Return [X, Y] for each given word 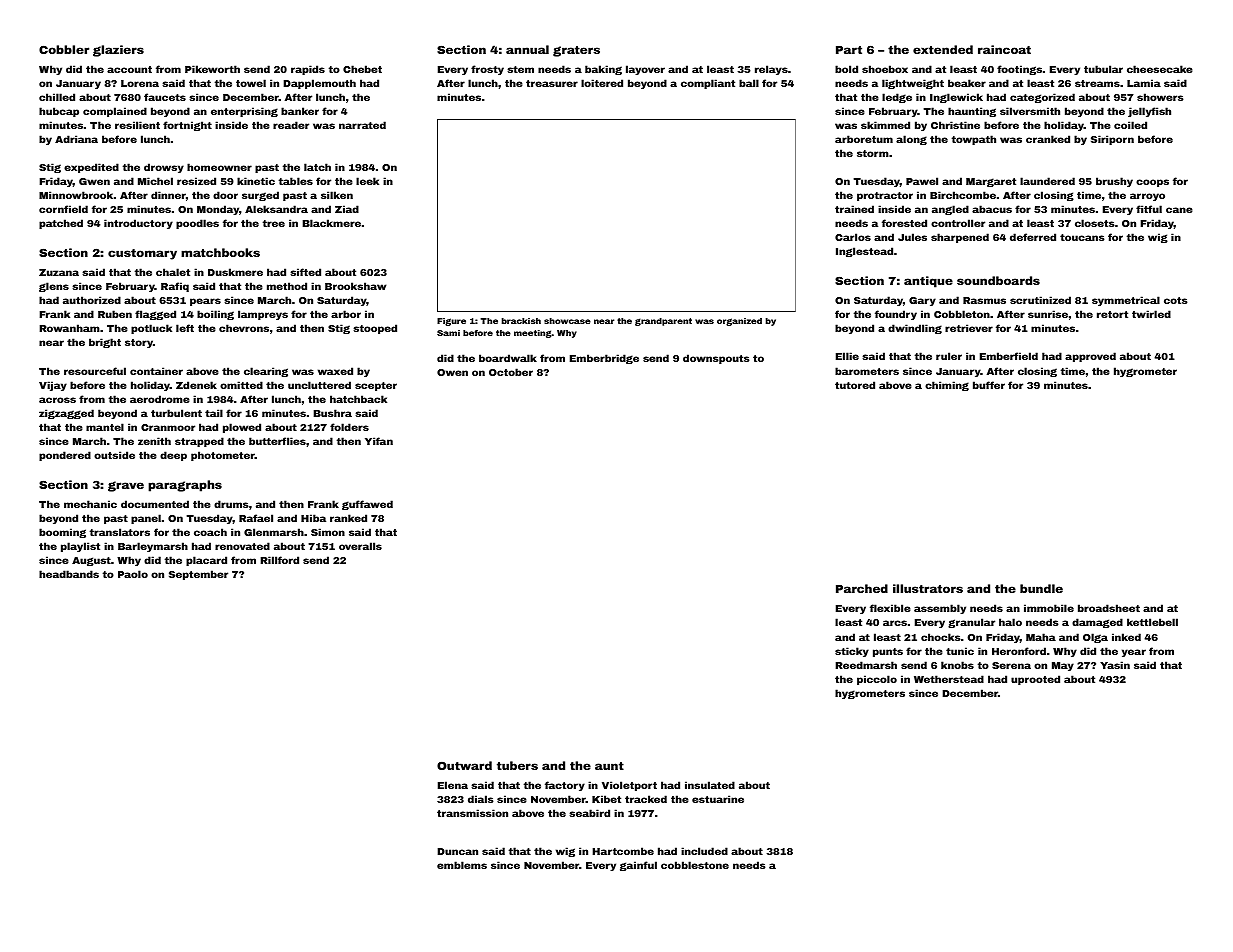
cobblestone [695, 865]
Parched [862, 588]
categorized [1042, 98]
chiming [947, 386]
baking [603, 70]
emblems [462, 865]
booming [62, 533]
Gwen [94, 181]
